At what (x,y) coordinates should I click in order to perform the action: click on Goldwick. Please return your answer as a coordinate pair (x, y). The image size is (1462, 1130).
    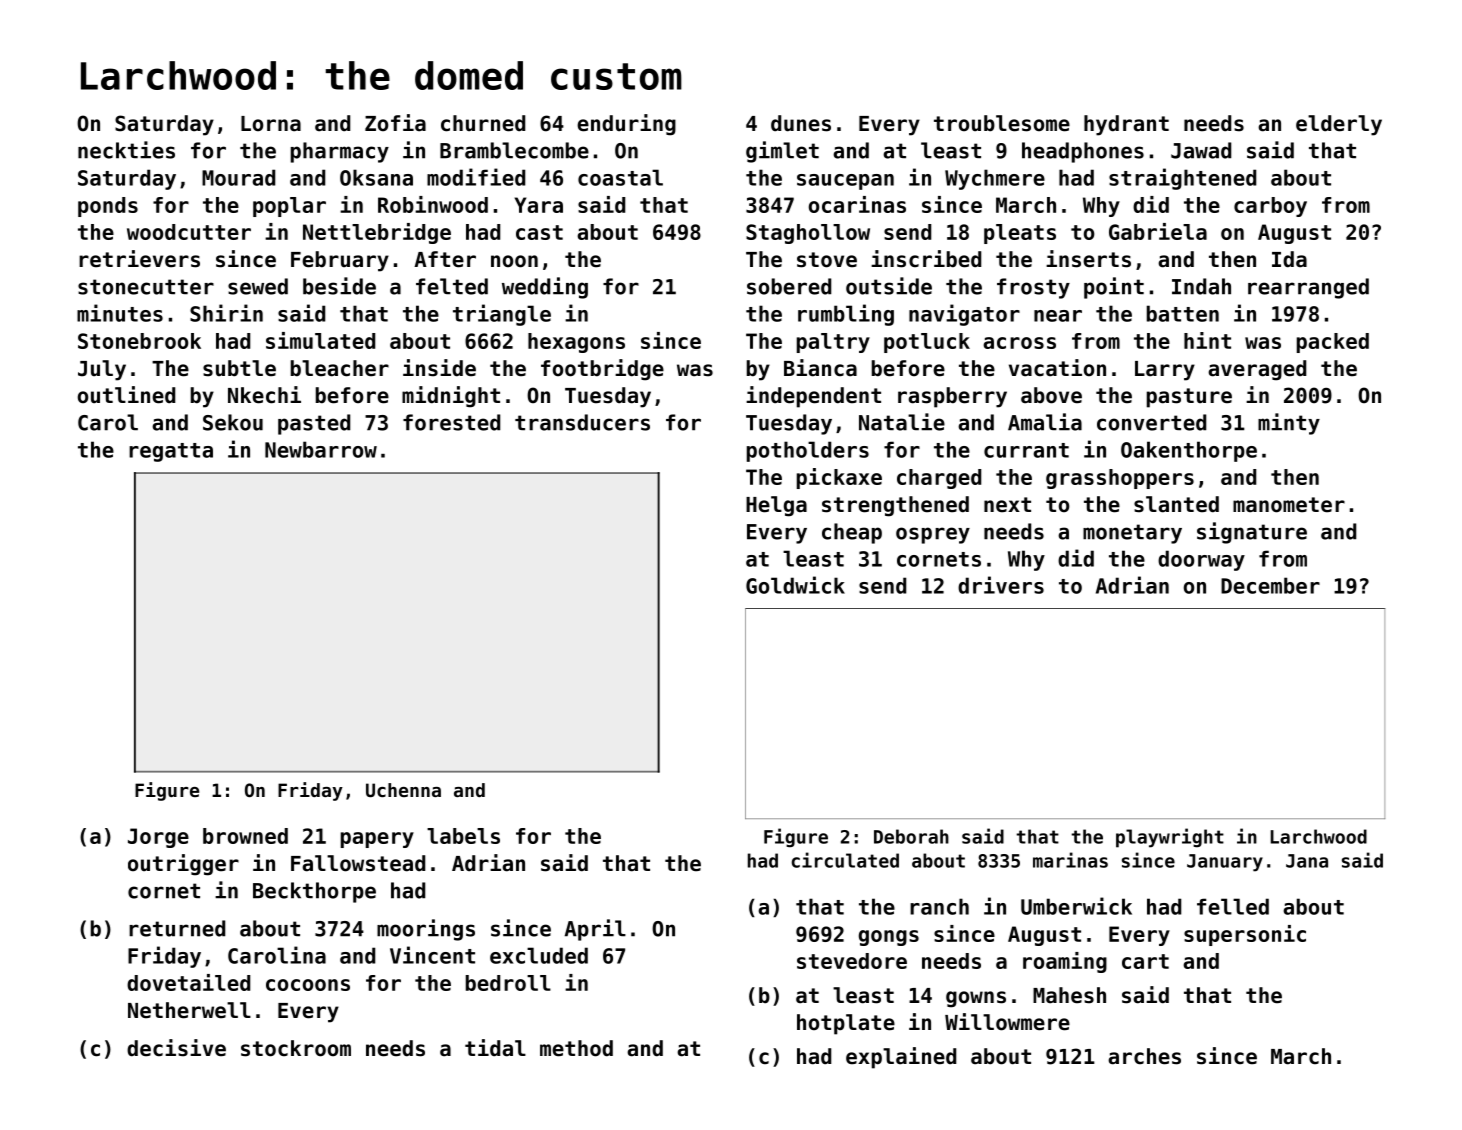
    Looking at the image, I should click on (795, 585).
